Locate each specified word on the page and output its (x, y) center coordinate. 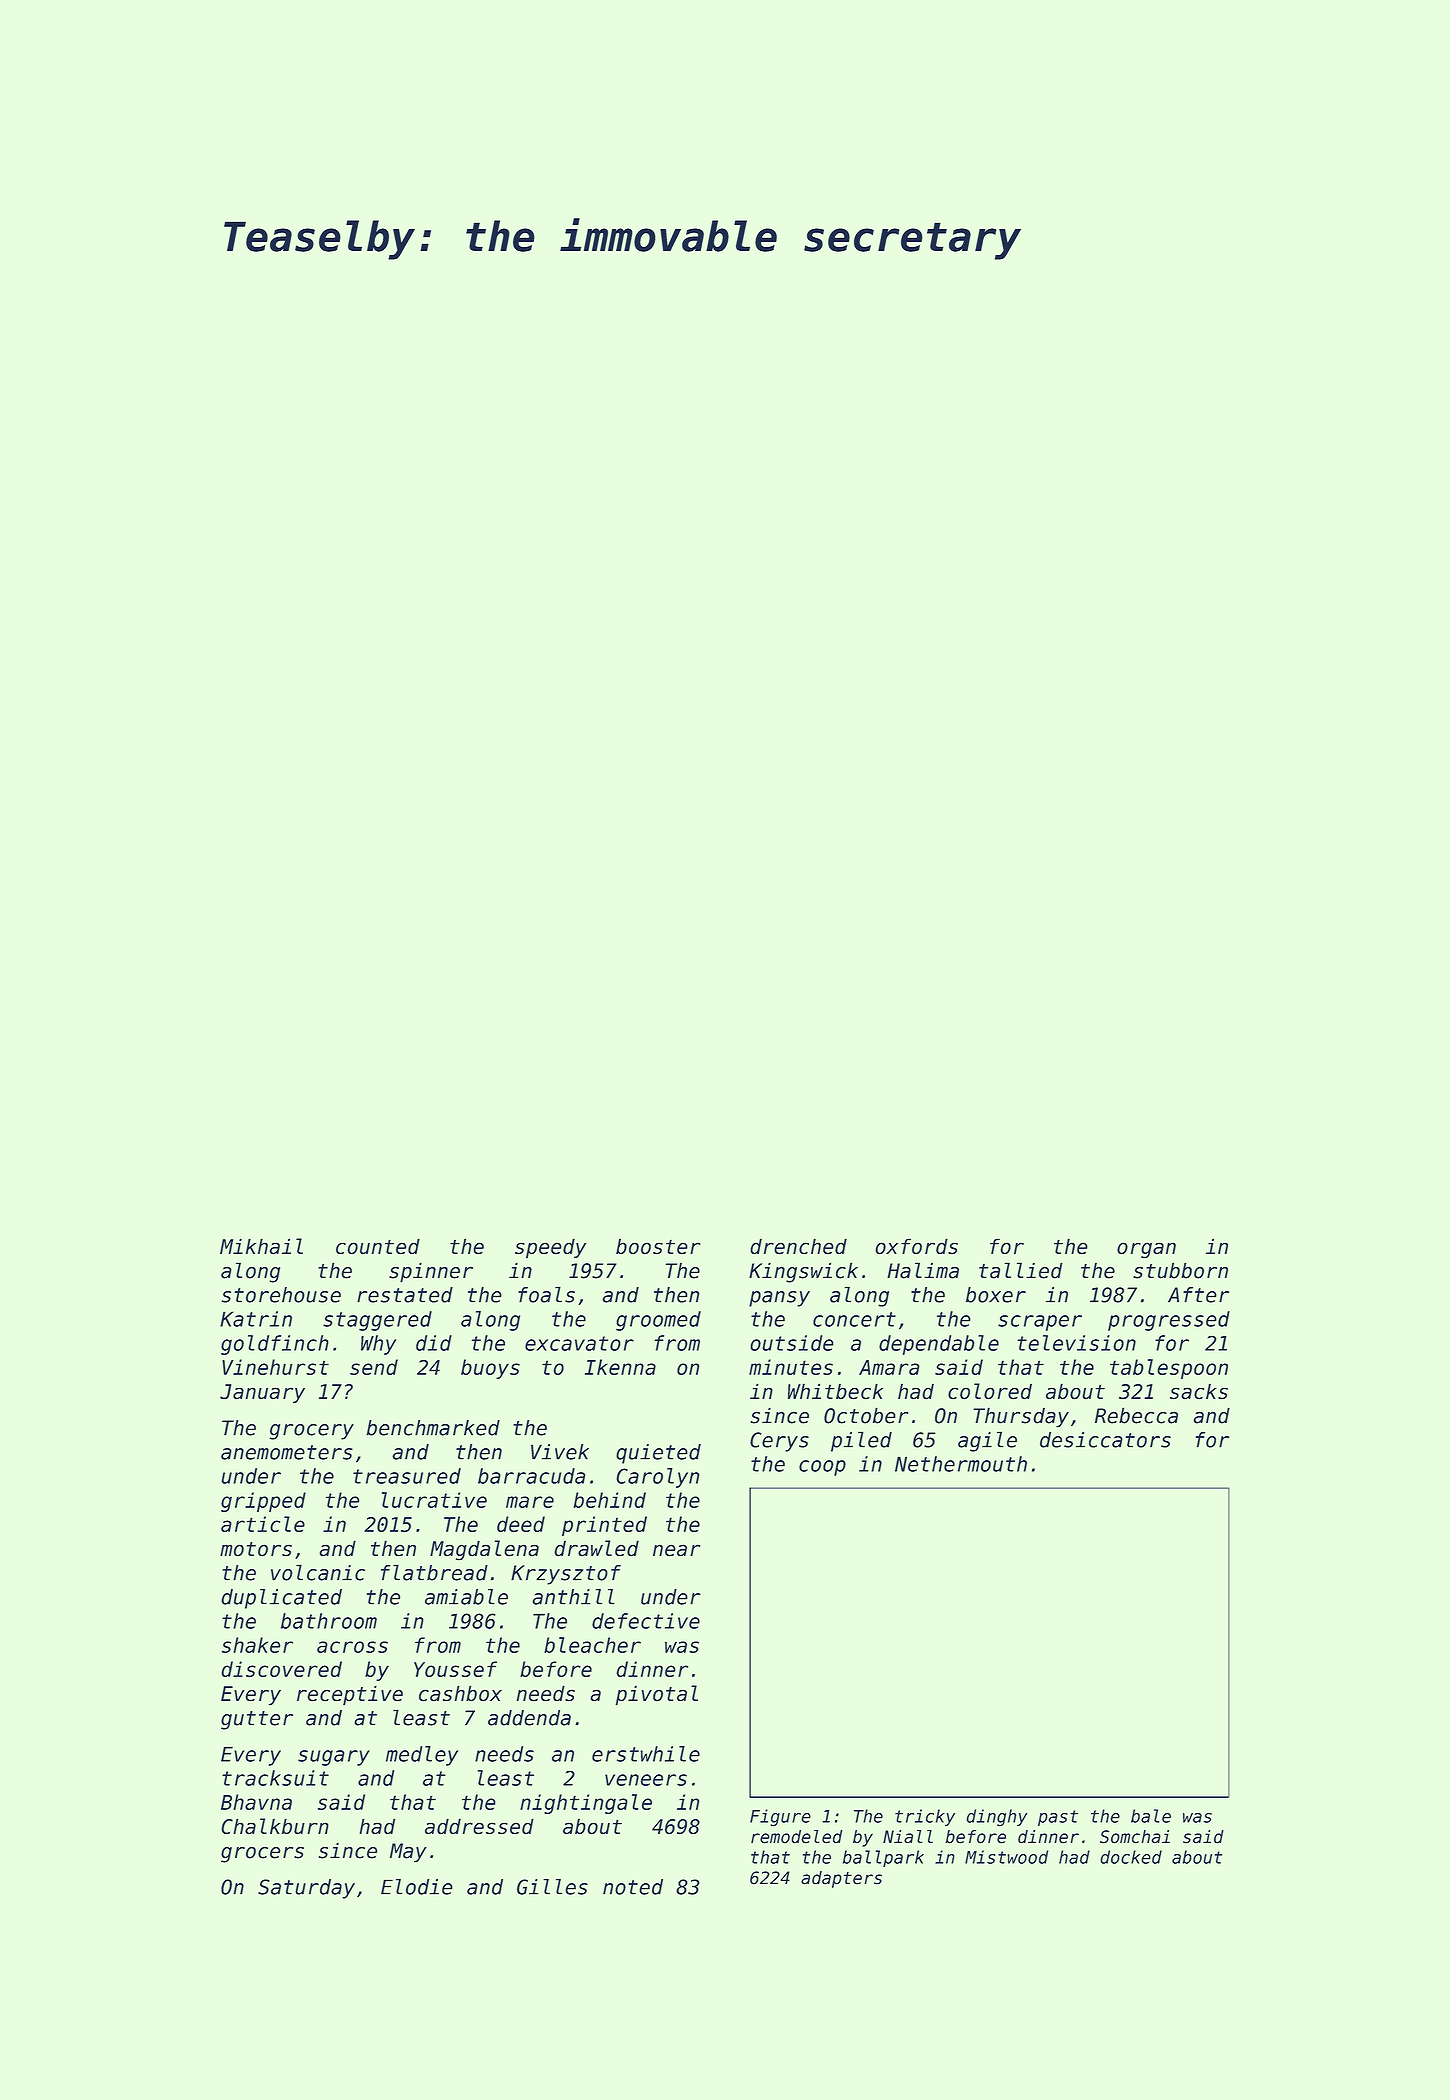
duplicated (281, 1599)
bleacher (592, 1645)
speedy (550, 1248)
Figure (780, 1817)
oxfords (916, 1246)
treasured (407, 1476)
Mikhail (261, 1246)
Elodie (417, 1887)
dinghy (997, 1818)
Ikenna (620, 1367)
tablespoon (1169, 1369)
